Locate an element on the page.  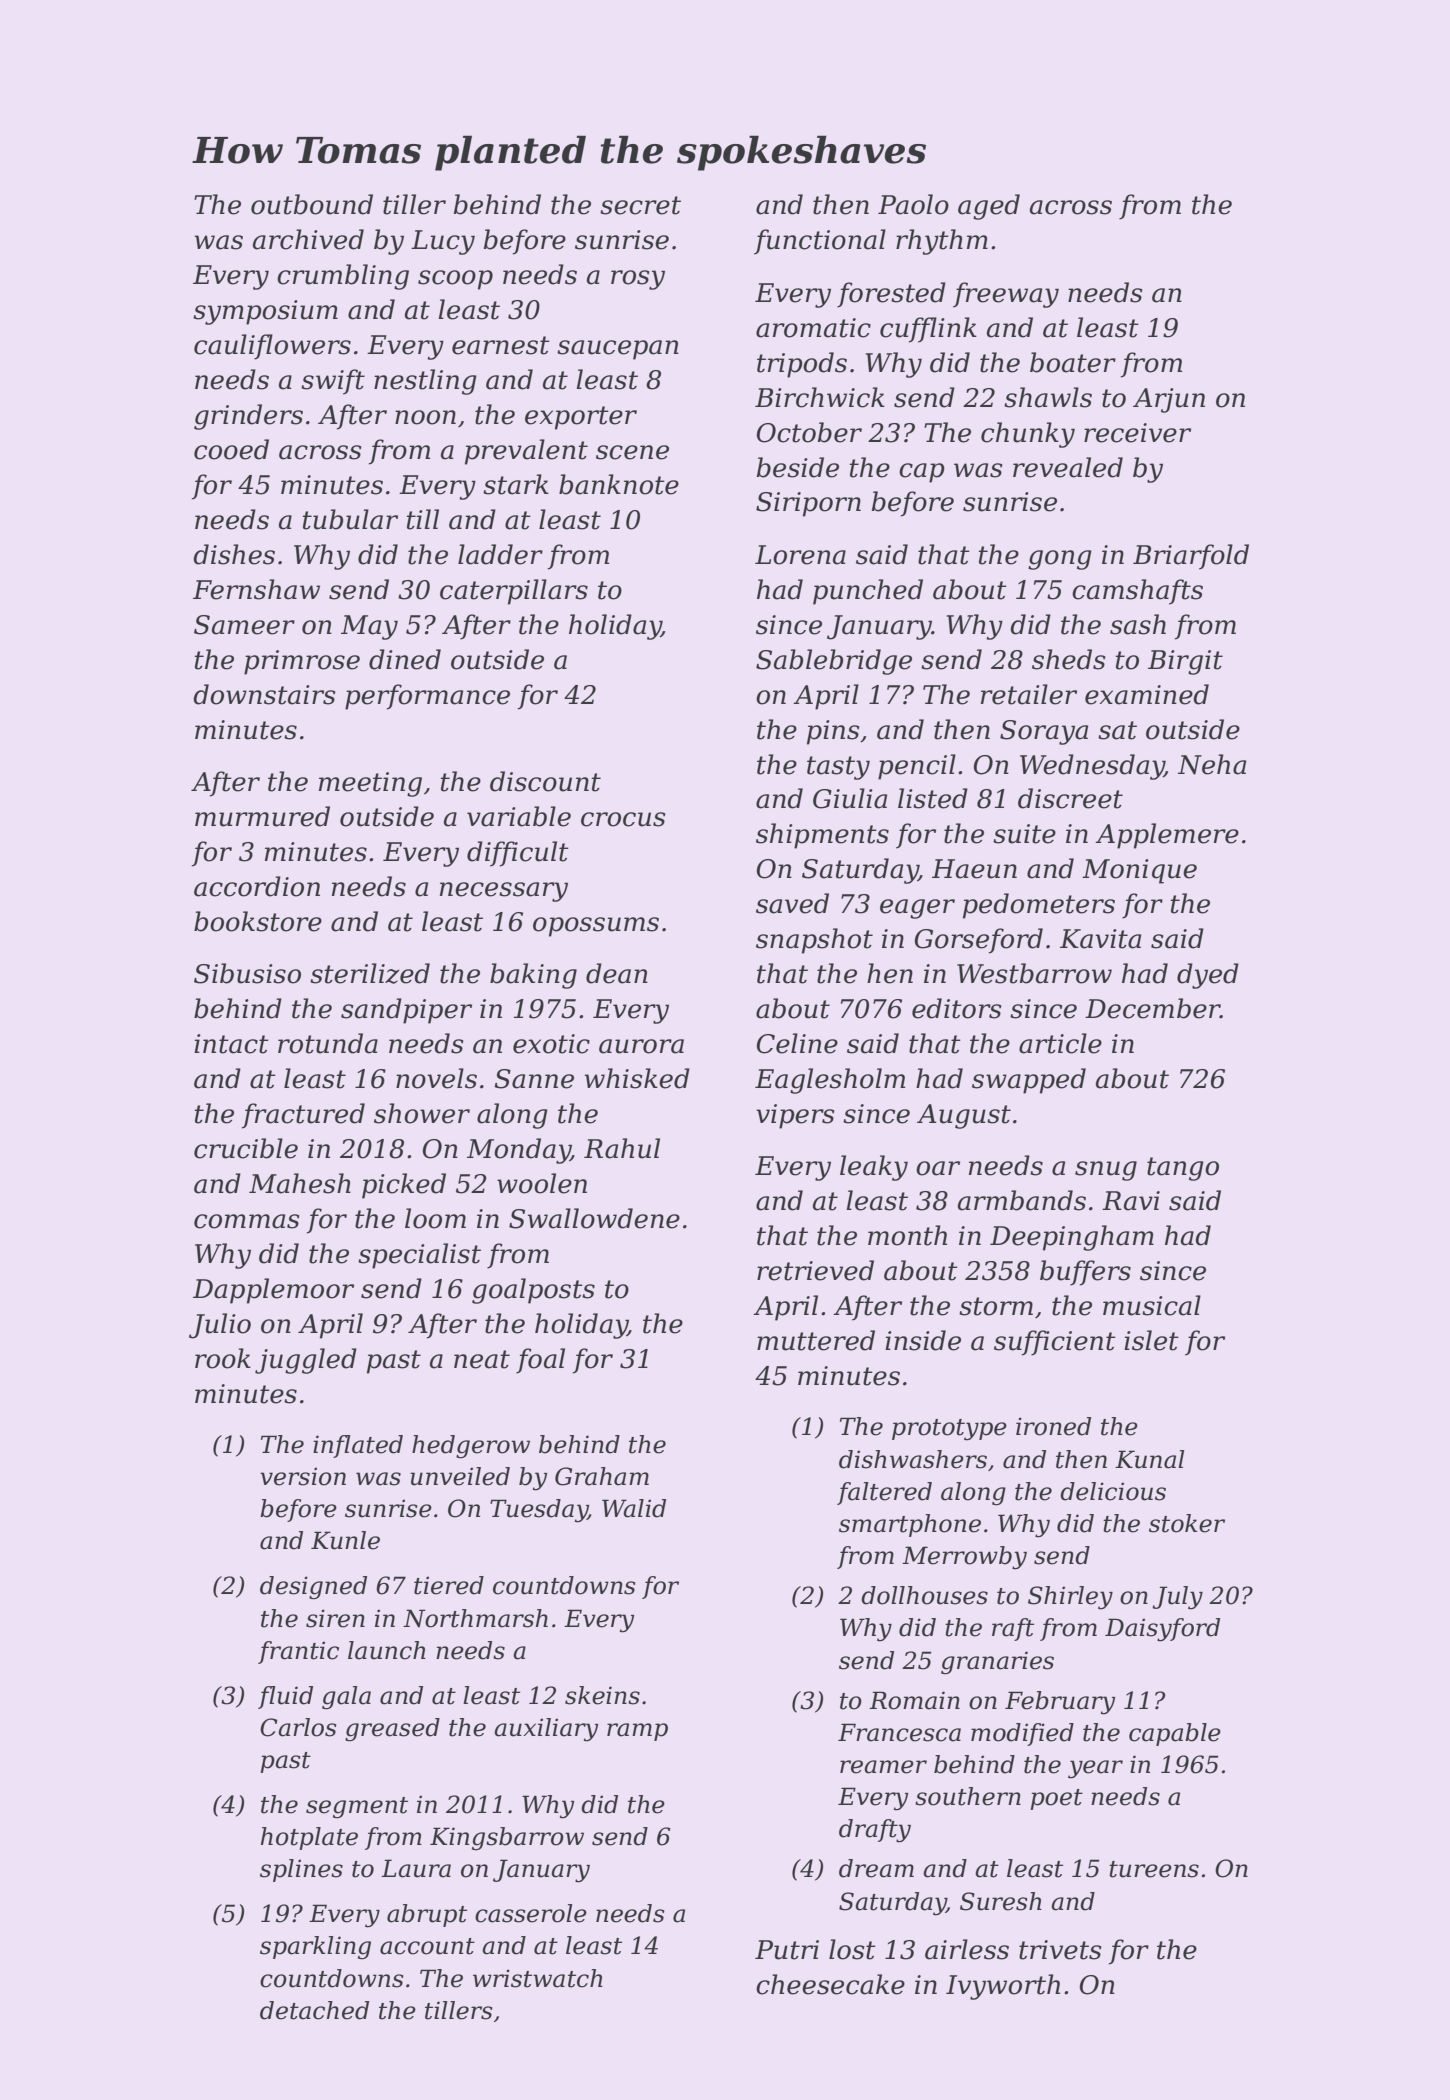
cheesecake is located at coordinates (830, 1984).
